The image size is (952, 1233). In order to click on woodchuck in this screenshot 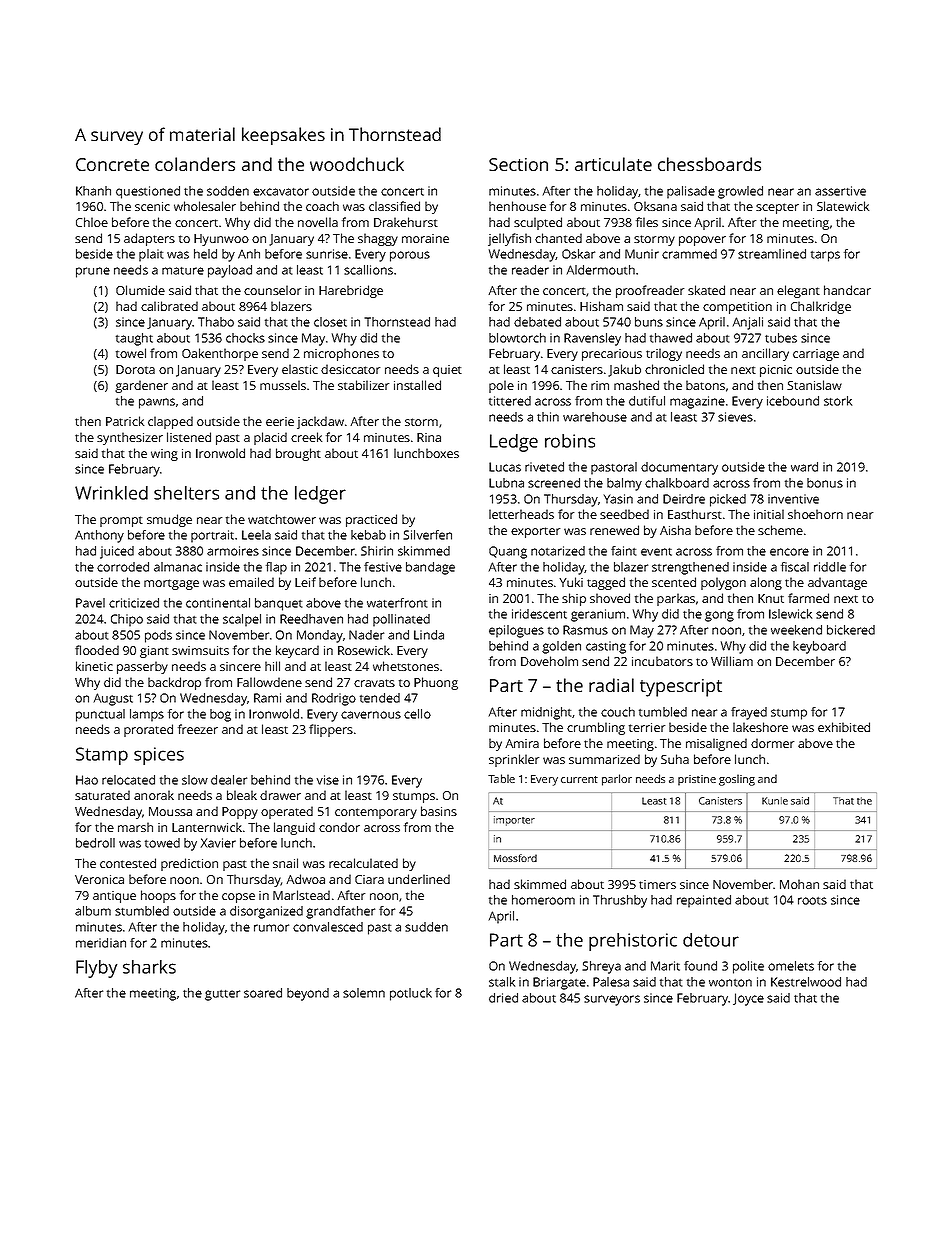, I will do `click(357, 164)`.
